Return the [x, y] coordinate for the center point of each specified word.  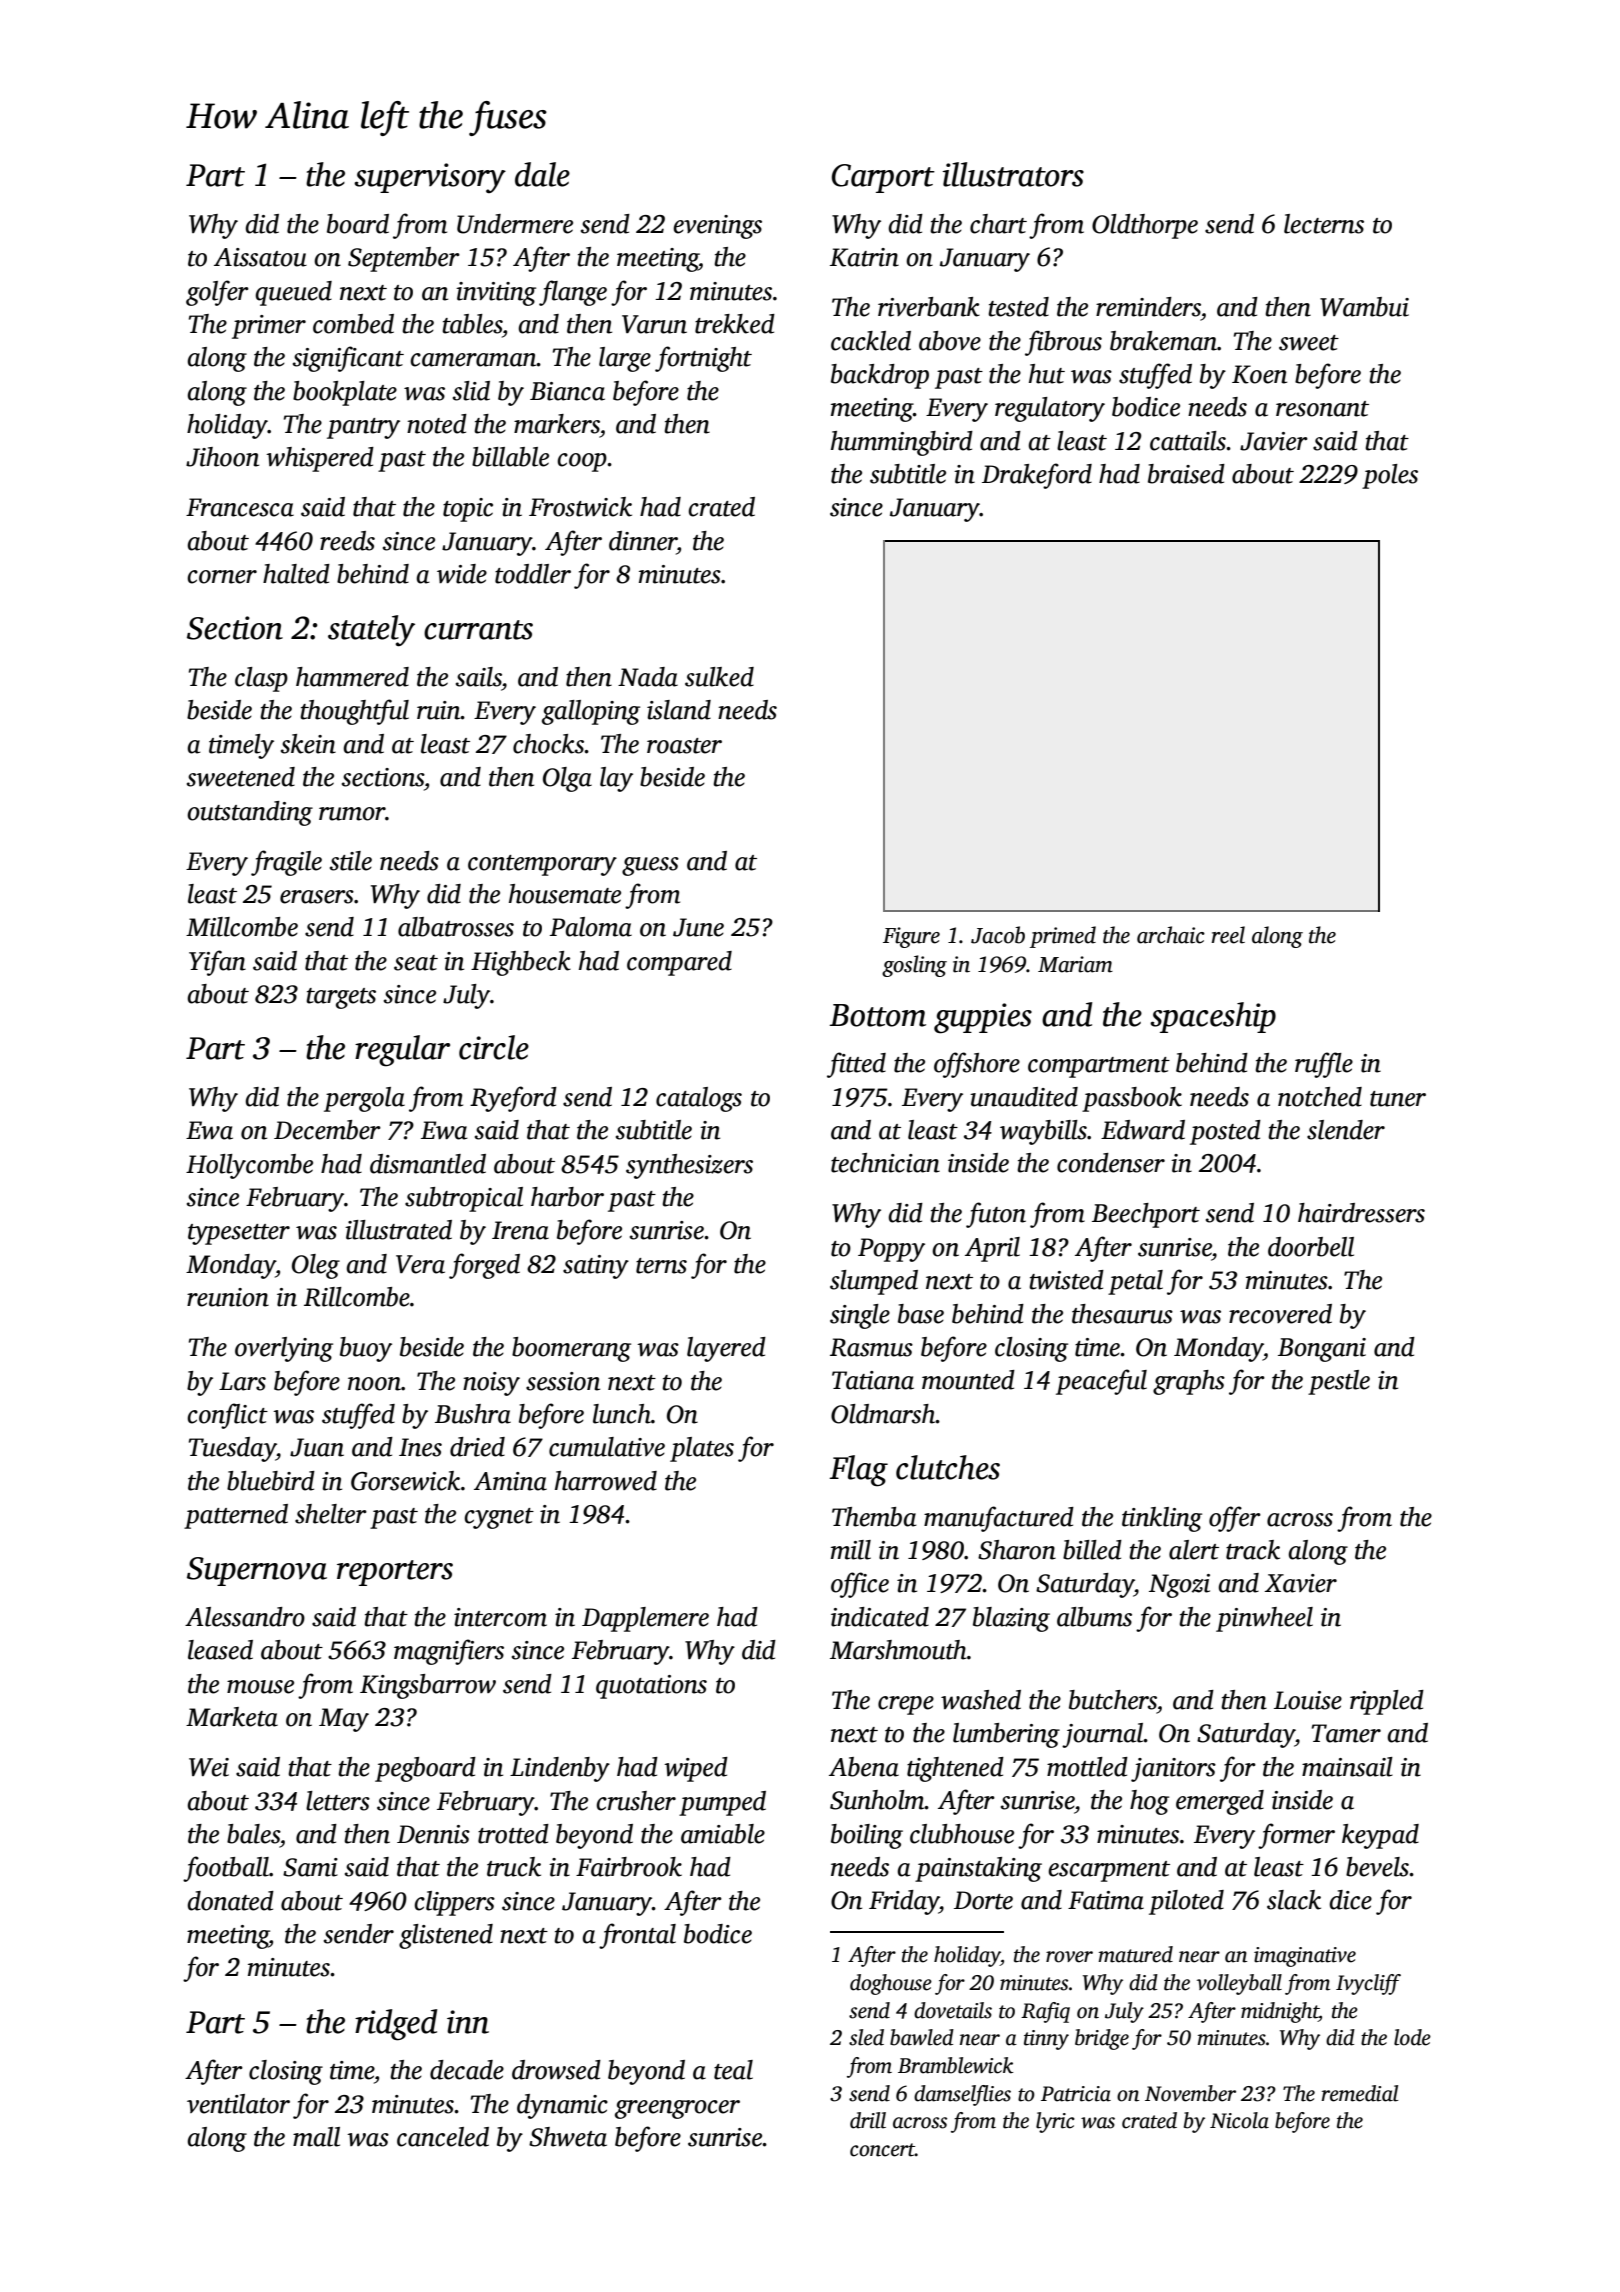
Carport [883, 178]
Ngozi [1179, 1586]
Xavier [1301, 1583]
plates [702, 1449]
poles [1390, 476]
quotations [651, 1687]
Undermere [515, 224]
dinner [643, 541]
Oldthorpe [1145, 226]
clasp [261, 679]
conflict [227, 1416]
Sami [310, 1867]
